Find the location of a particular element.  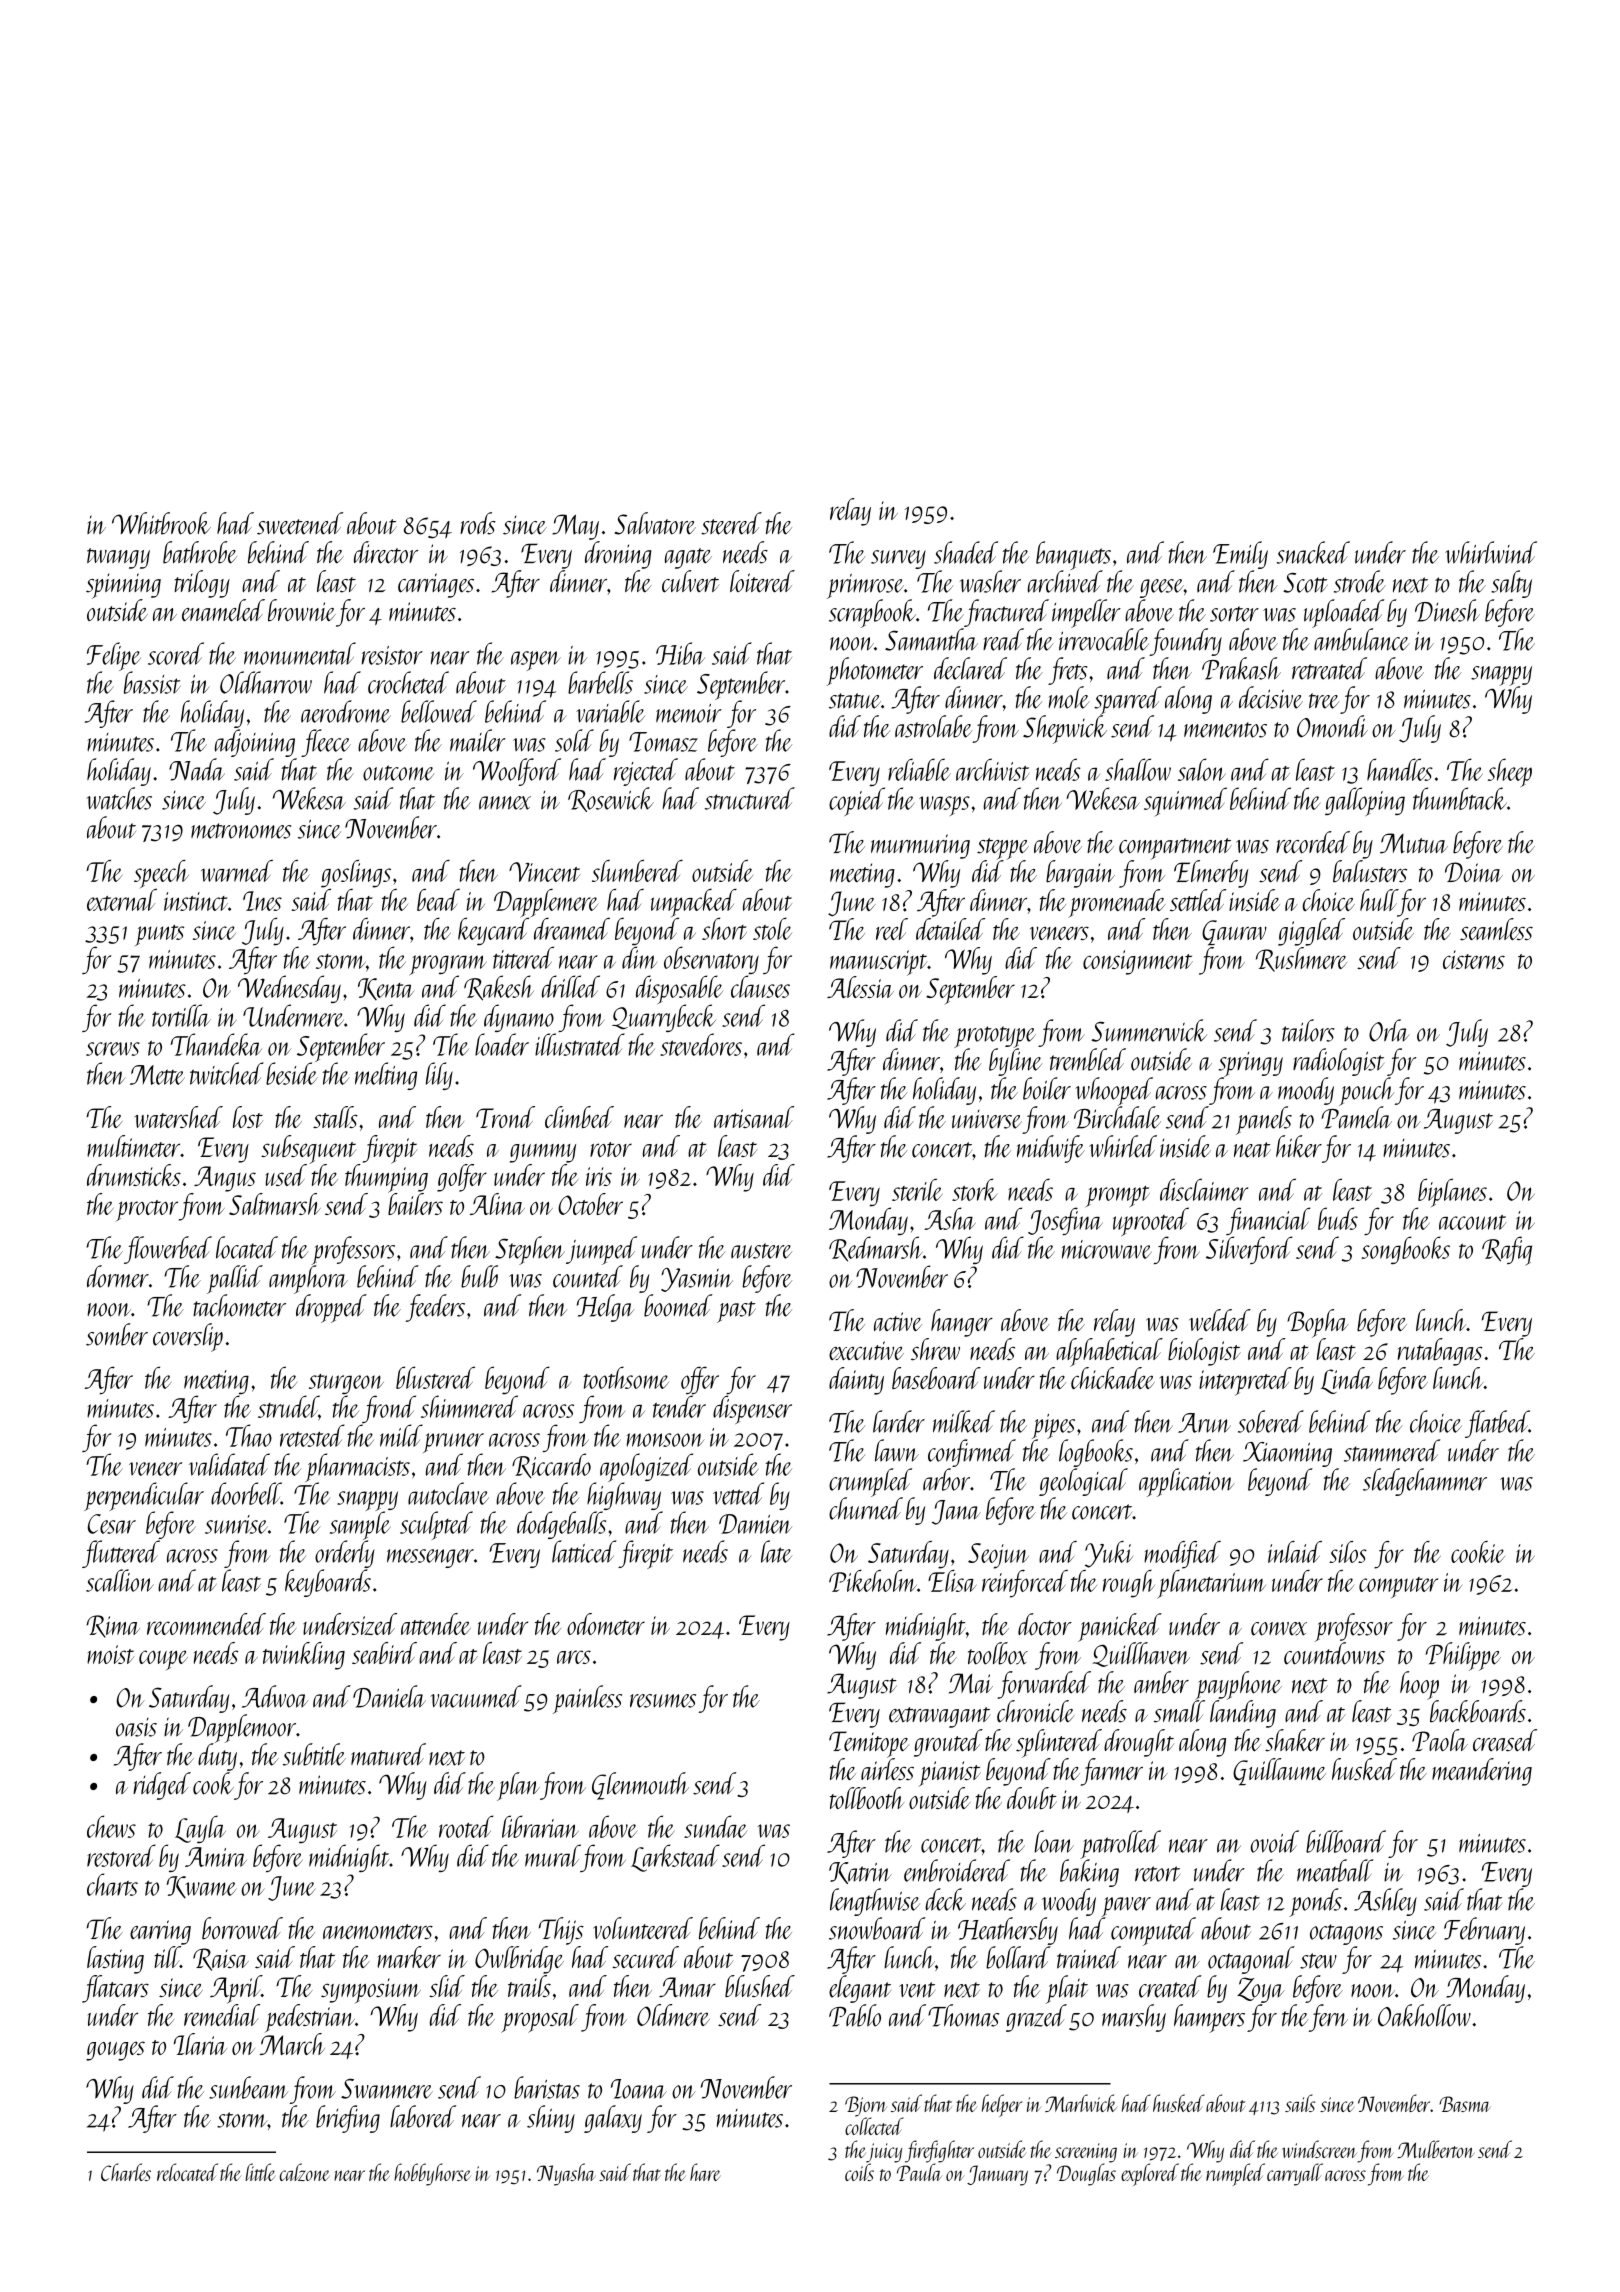

Jana is located at coordinates (956, 1512).
